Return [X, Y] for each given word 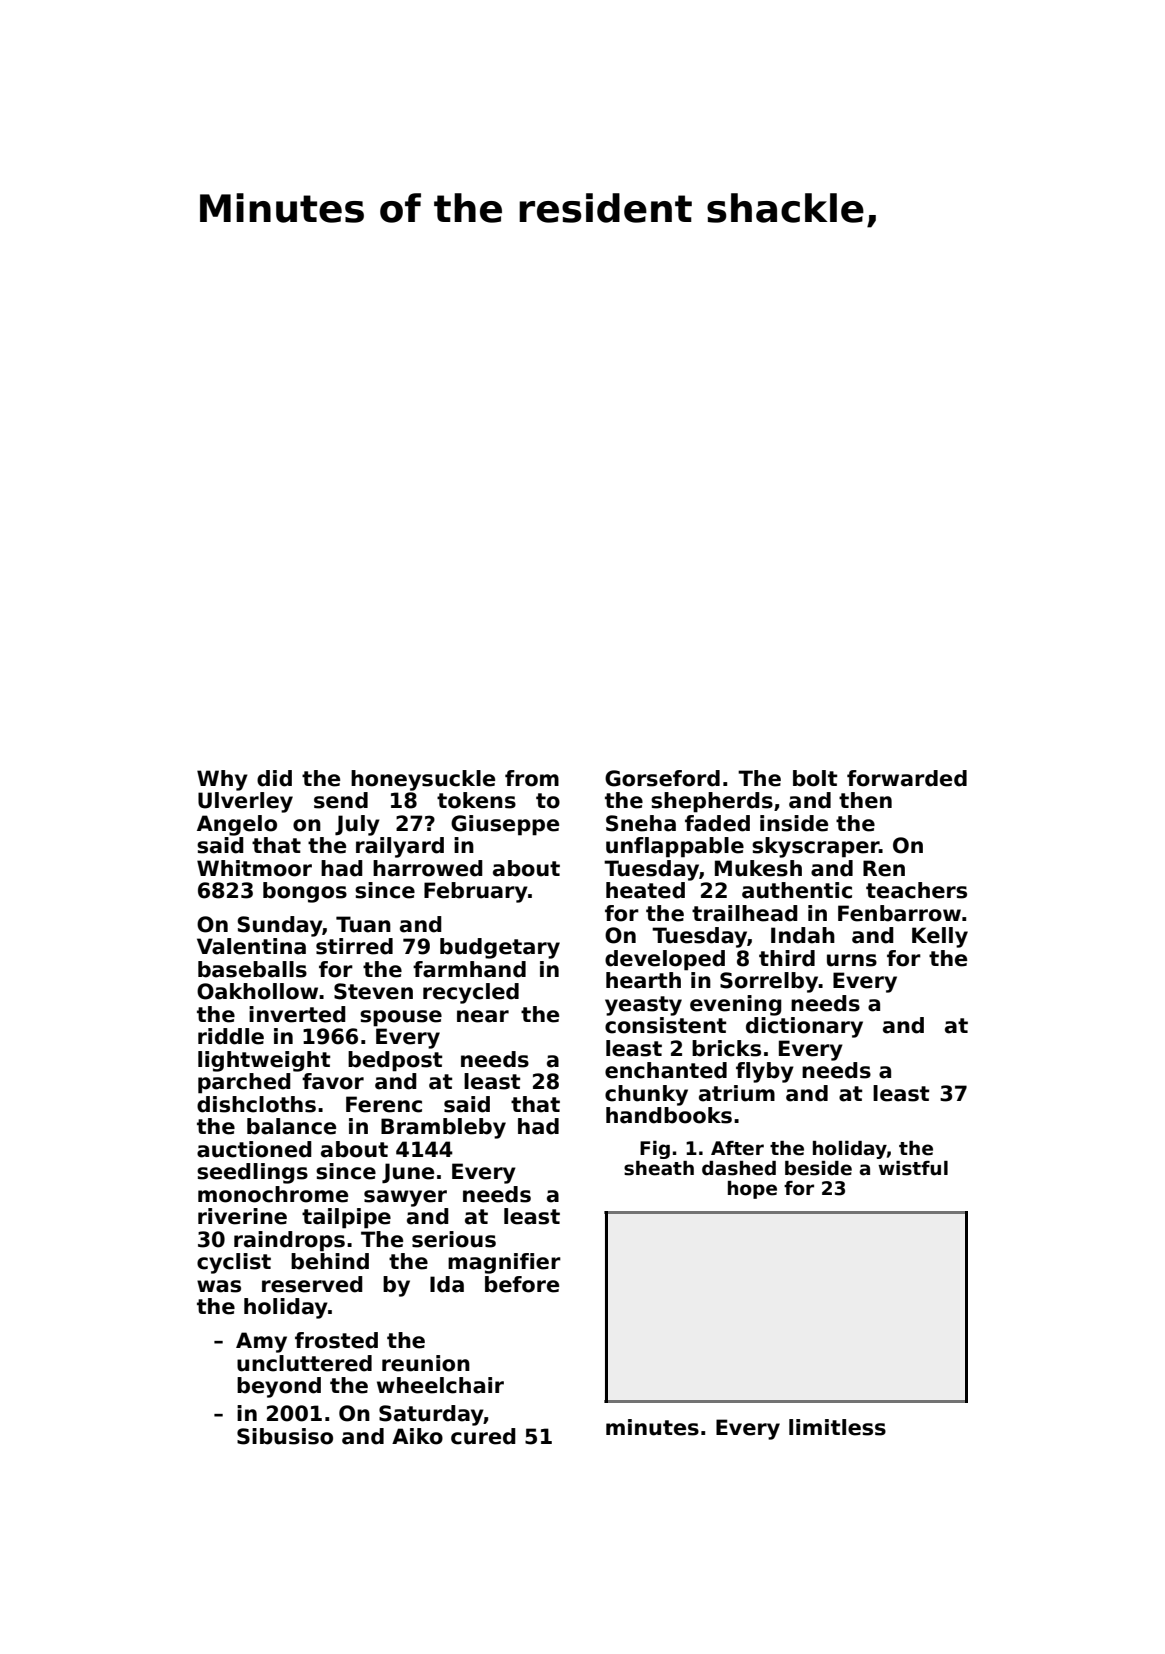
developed [665, 960]
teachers [916, 890]
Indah [803, 935]
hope [752, 1190]
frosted [336, 1340]
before [522, 1284]
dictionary [804, 1027]
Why [222, 780]
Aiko [417, 1436]
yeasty [643, 1006]
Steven [373, 991]
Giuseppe [505, 825]
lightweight [264, 1061]
